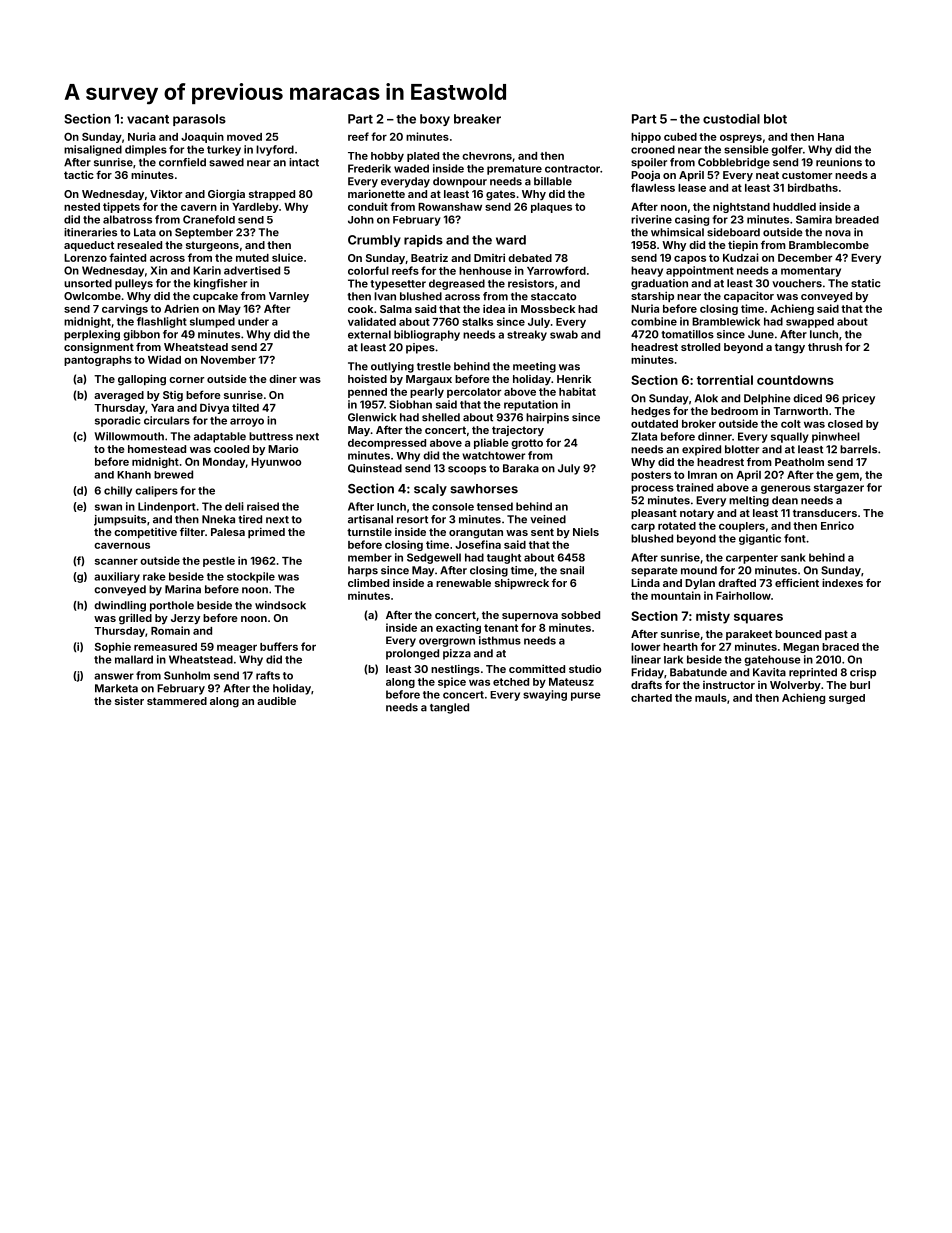  What do you see at coordinates (553, 297) in the document?
I see `staccato` at bounding box center [553, 297].
